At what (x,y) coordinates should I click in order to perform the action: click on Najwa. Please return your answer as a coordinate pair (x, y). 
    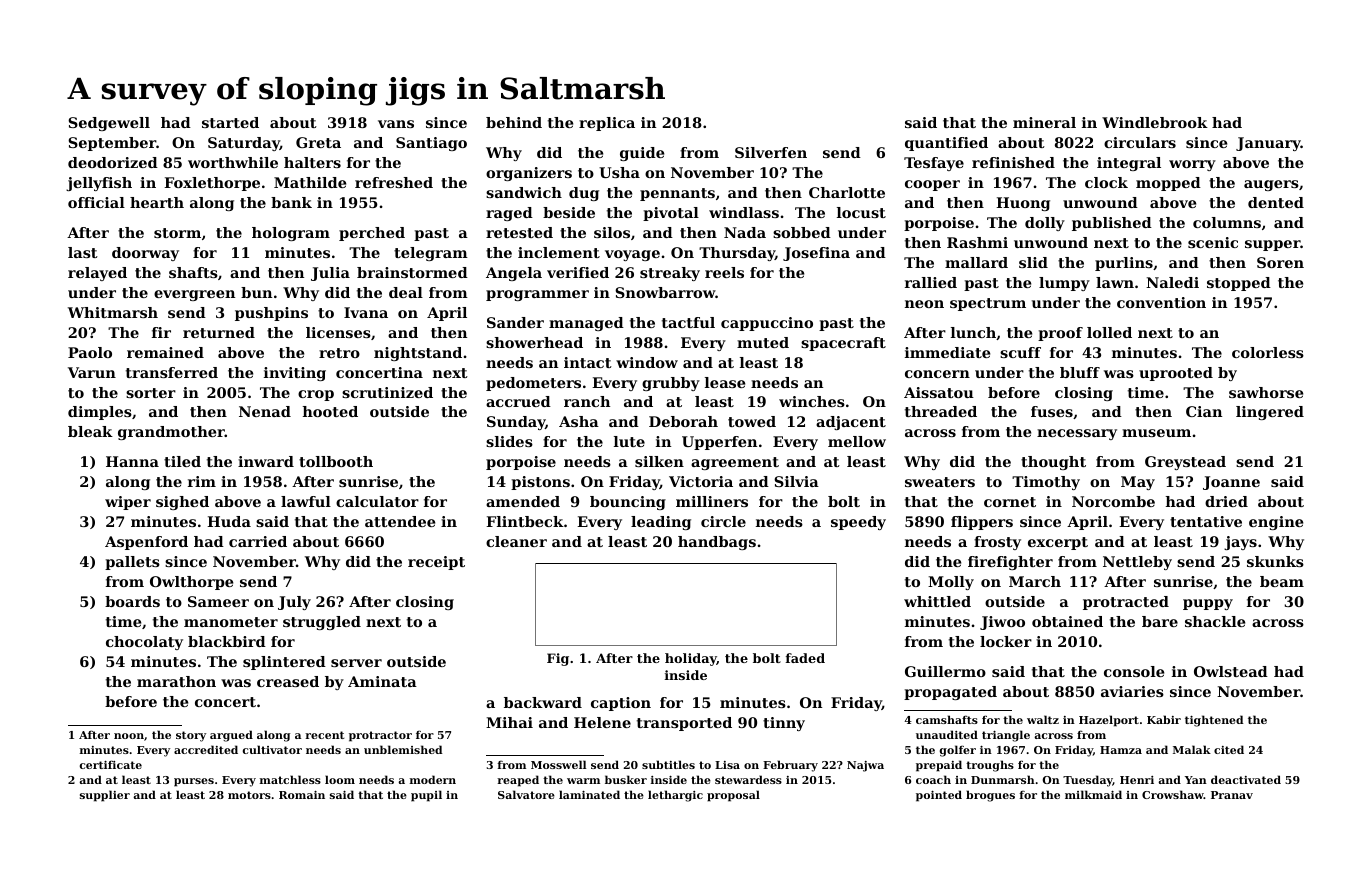
    Looking at the image, I should click on (865, 766).
